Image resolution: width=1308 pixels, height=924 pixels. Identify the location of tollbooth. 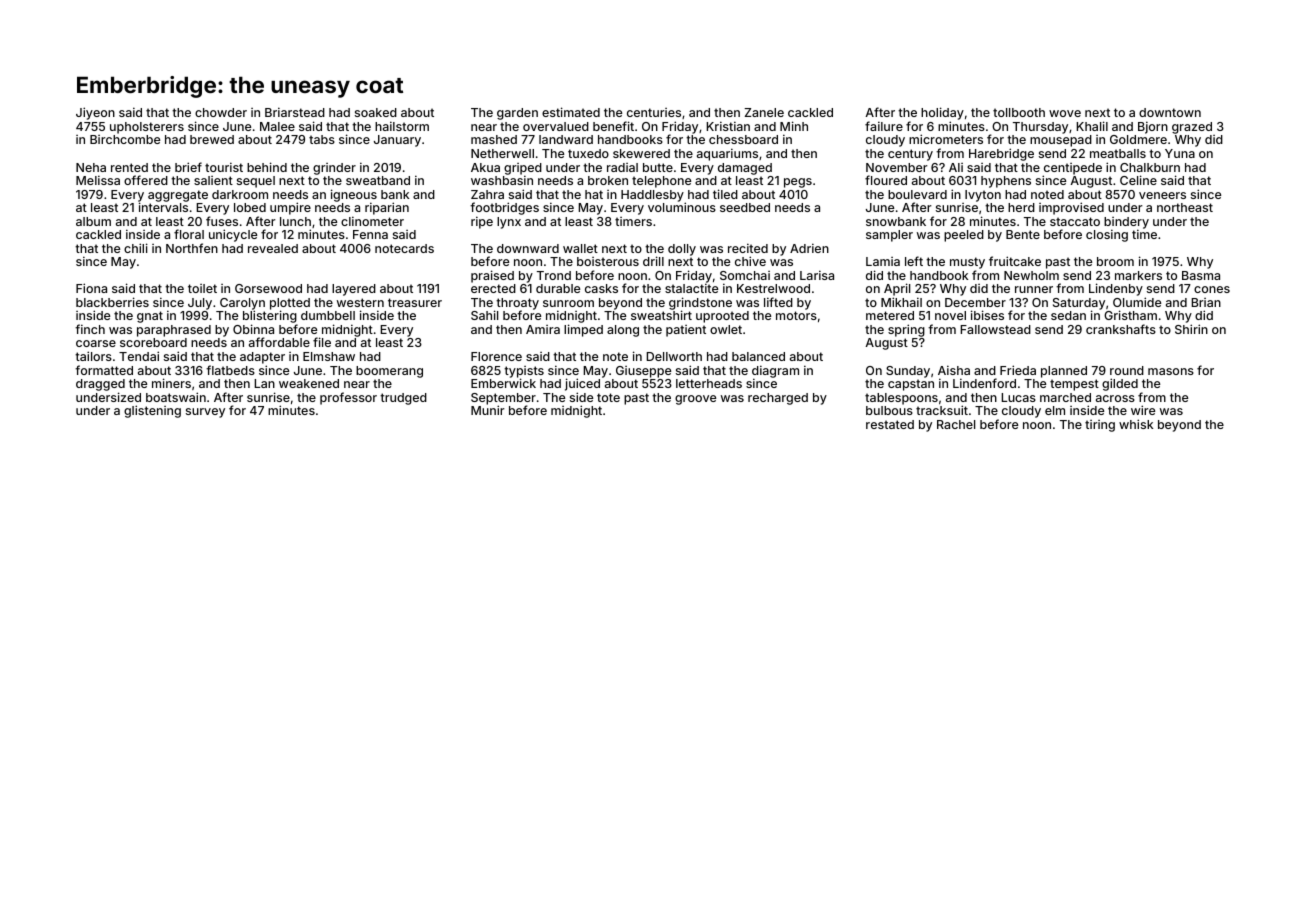
(1019, 112).
